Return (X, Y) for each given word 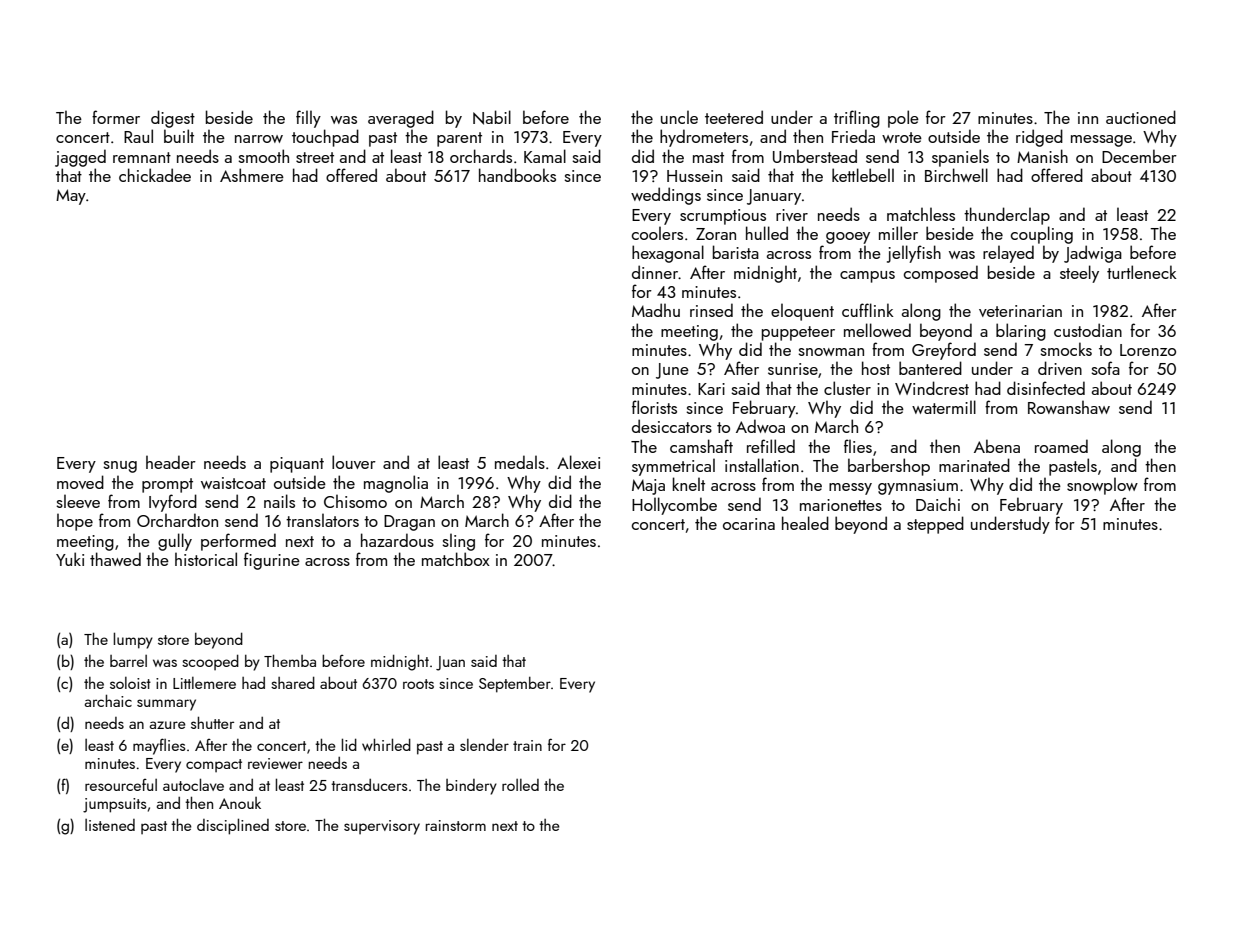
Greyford (944, 351)
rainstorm (456, 825)
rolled (520, 785)
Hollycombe (674, 506)
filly (308, 119)
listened (110, 825)
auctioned (1141, 117)
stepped (935, 525)
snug (120, 467)
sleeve (78, 501)
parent (459, 139)
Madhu (656, 310)
